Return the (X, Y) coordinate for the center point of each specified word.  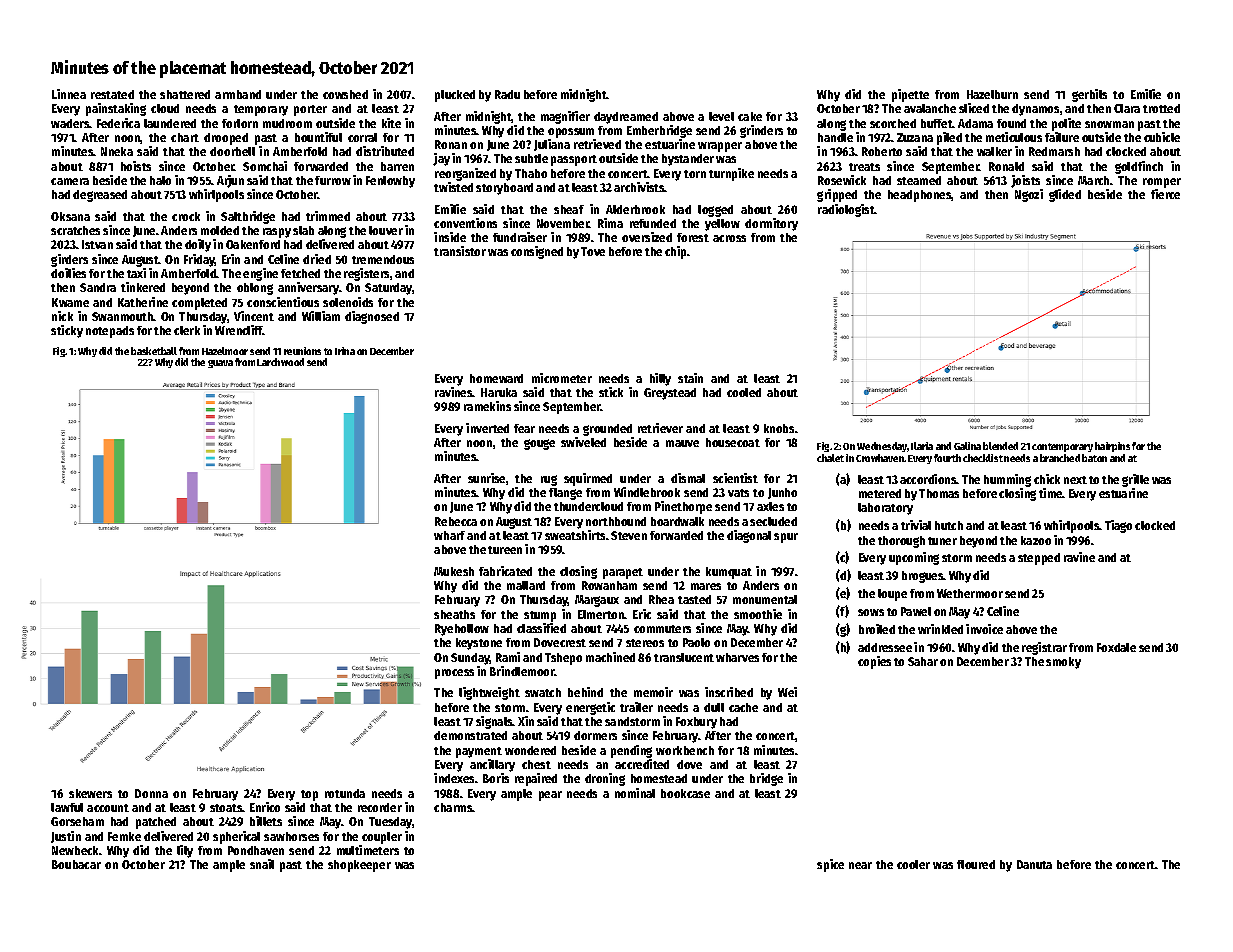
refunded (653, 223)
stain (690, 378)
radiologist (846, 210)
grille (1135, 480)
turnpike (731, 174)
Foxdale (1116, 647)
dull (714, 707)
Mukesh (454, 571)
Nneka (117, 151)
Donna (151, 793)
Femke (124, 836)
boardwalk (677, 521)
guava (220, 364)
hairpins (1112, 447)
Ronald (1006, 166)
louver (386, 230)
